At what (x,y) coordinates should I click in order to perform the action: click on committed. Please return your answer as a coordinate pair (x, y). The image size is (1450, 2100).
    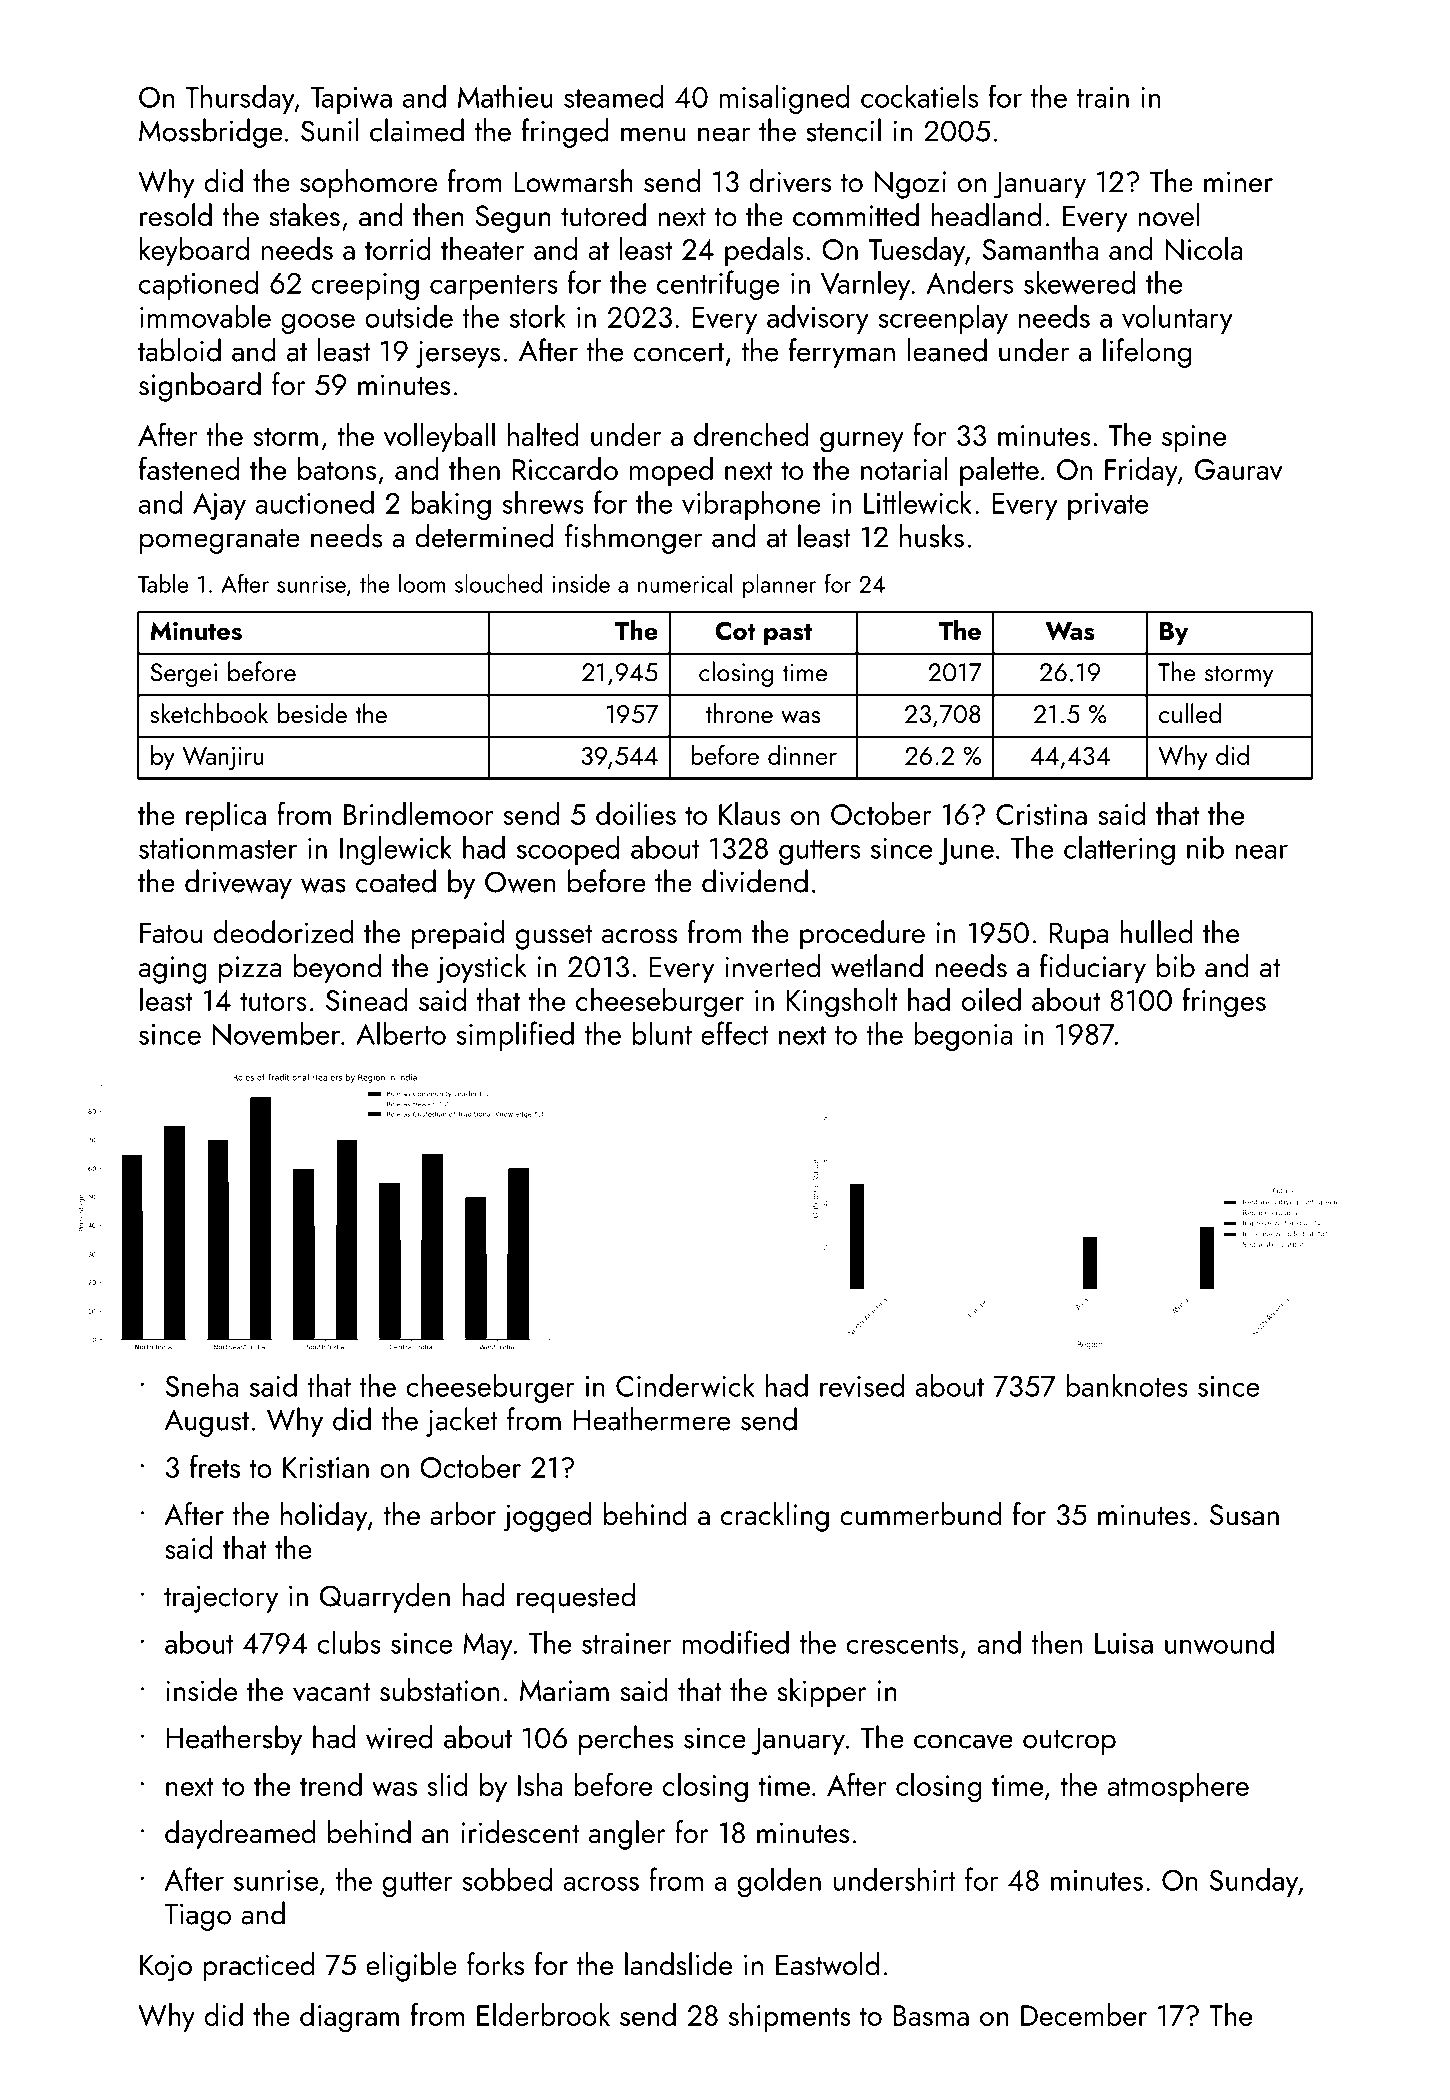
    Looking at the image, I should click on (856, 215).
